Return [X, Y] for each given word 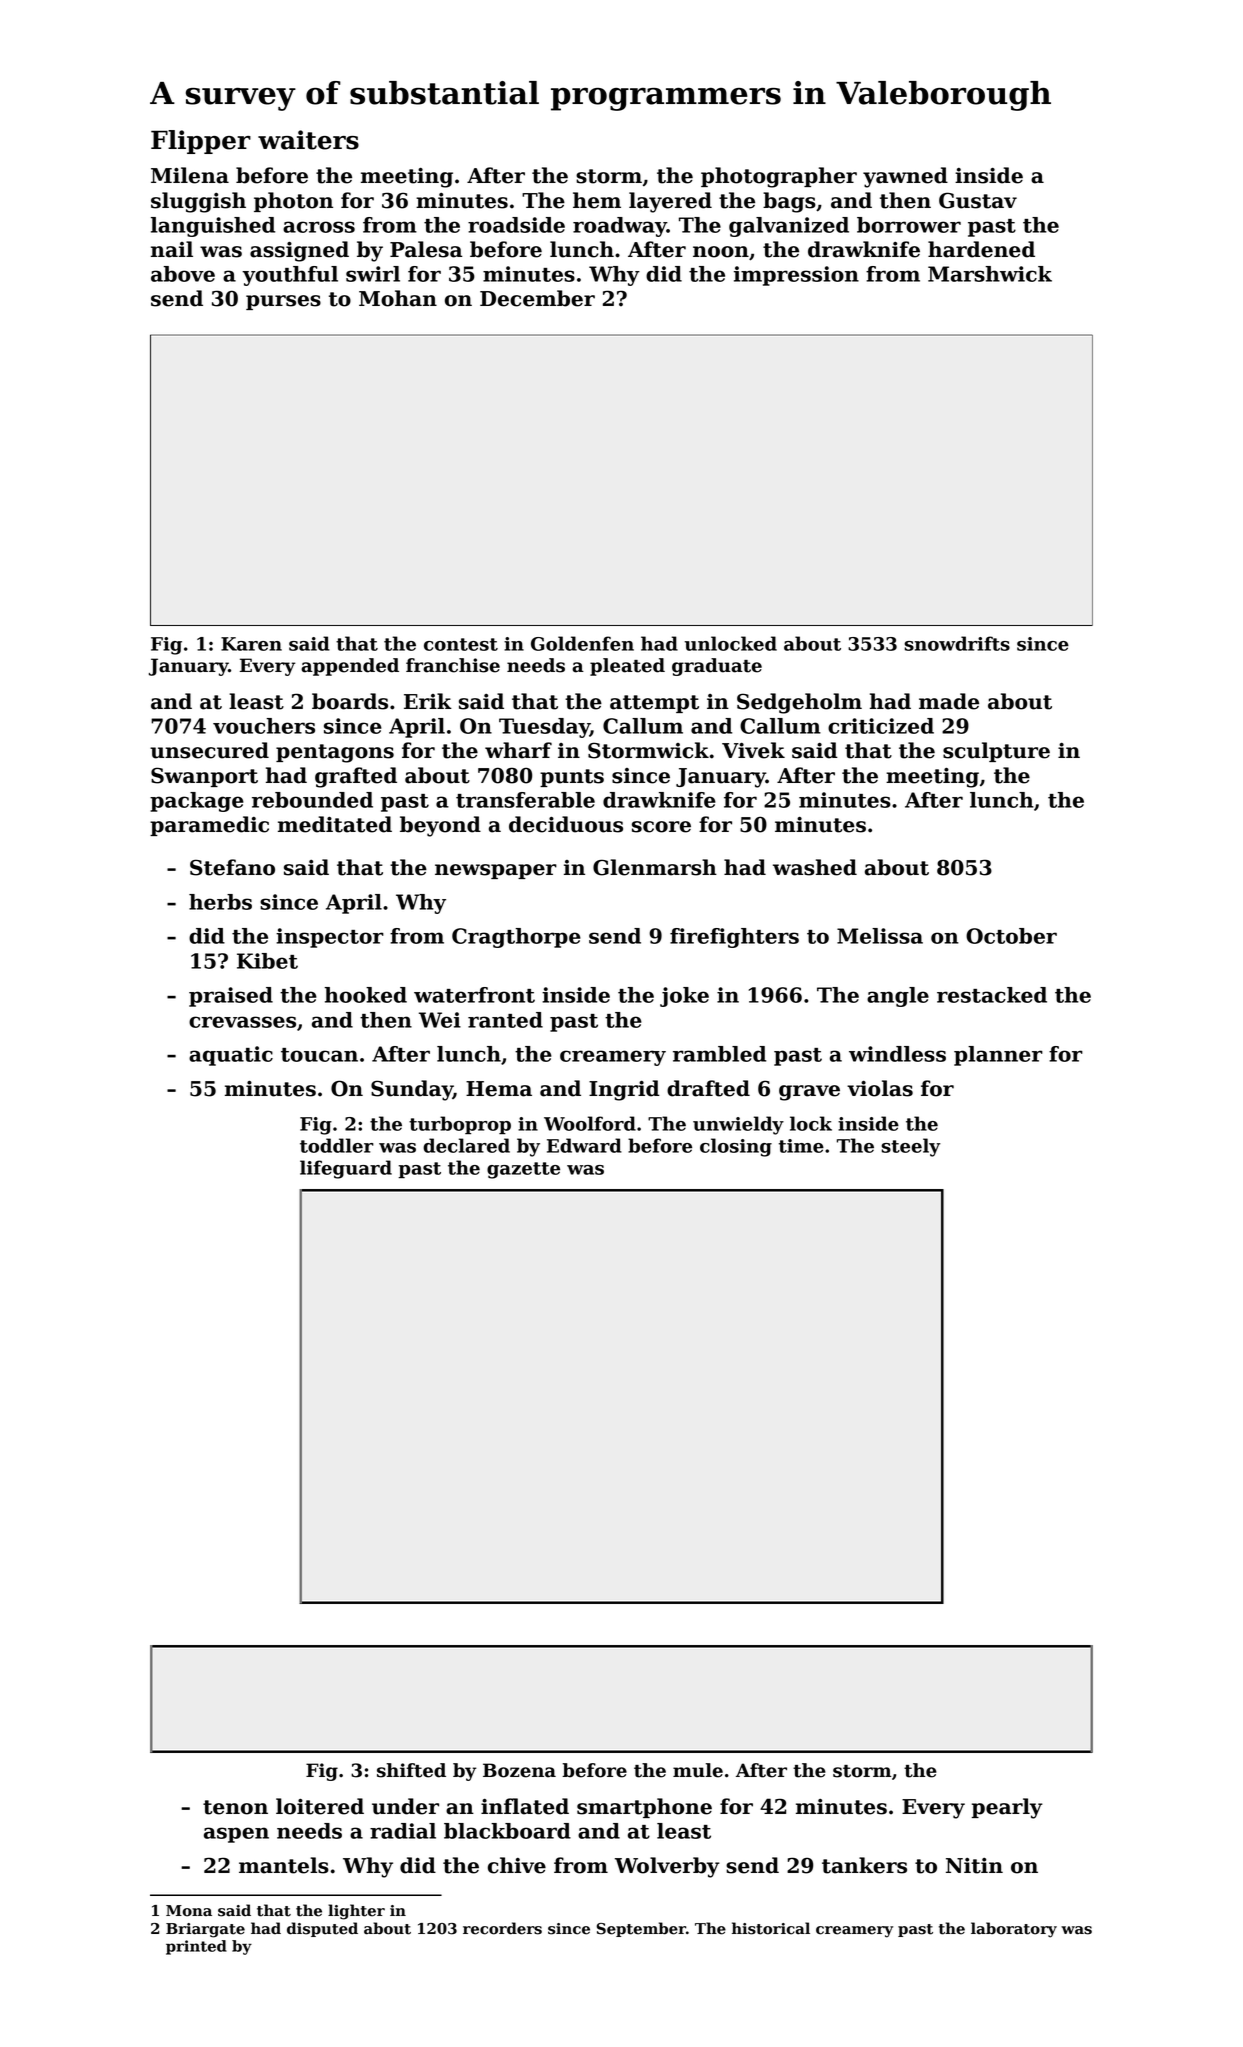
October [1011, 936]
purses [283, 302]
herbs [220, 902]
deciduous [566, 824]
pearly [1007, 1808]
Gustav [978, 200]
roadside [516, 225]
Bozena [519, 1770]
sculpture [996, 752]
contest [461, 644]
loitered [320, 1806]
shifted [411, 1770]
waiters [308, 140]
